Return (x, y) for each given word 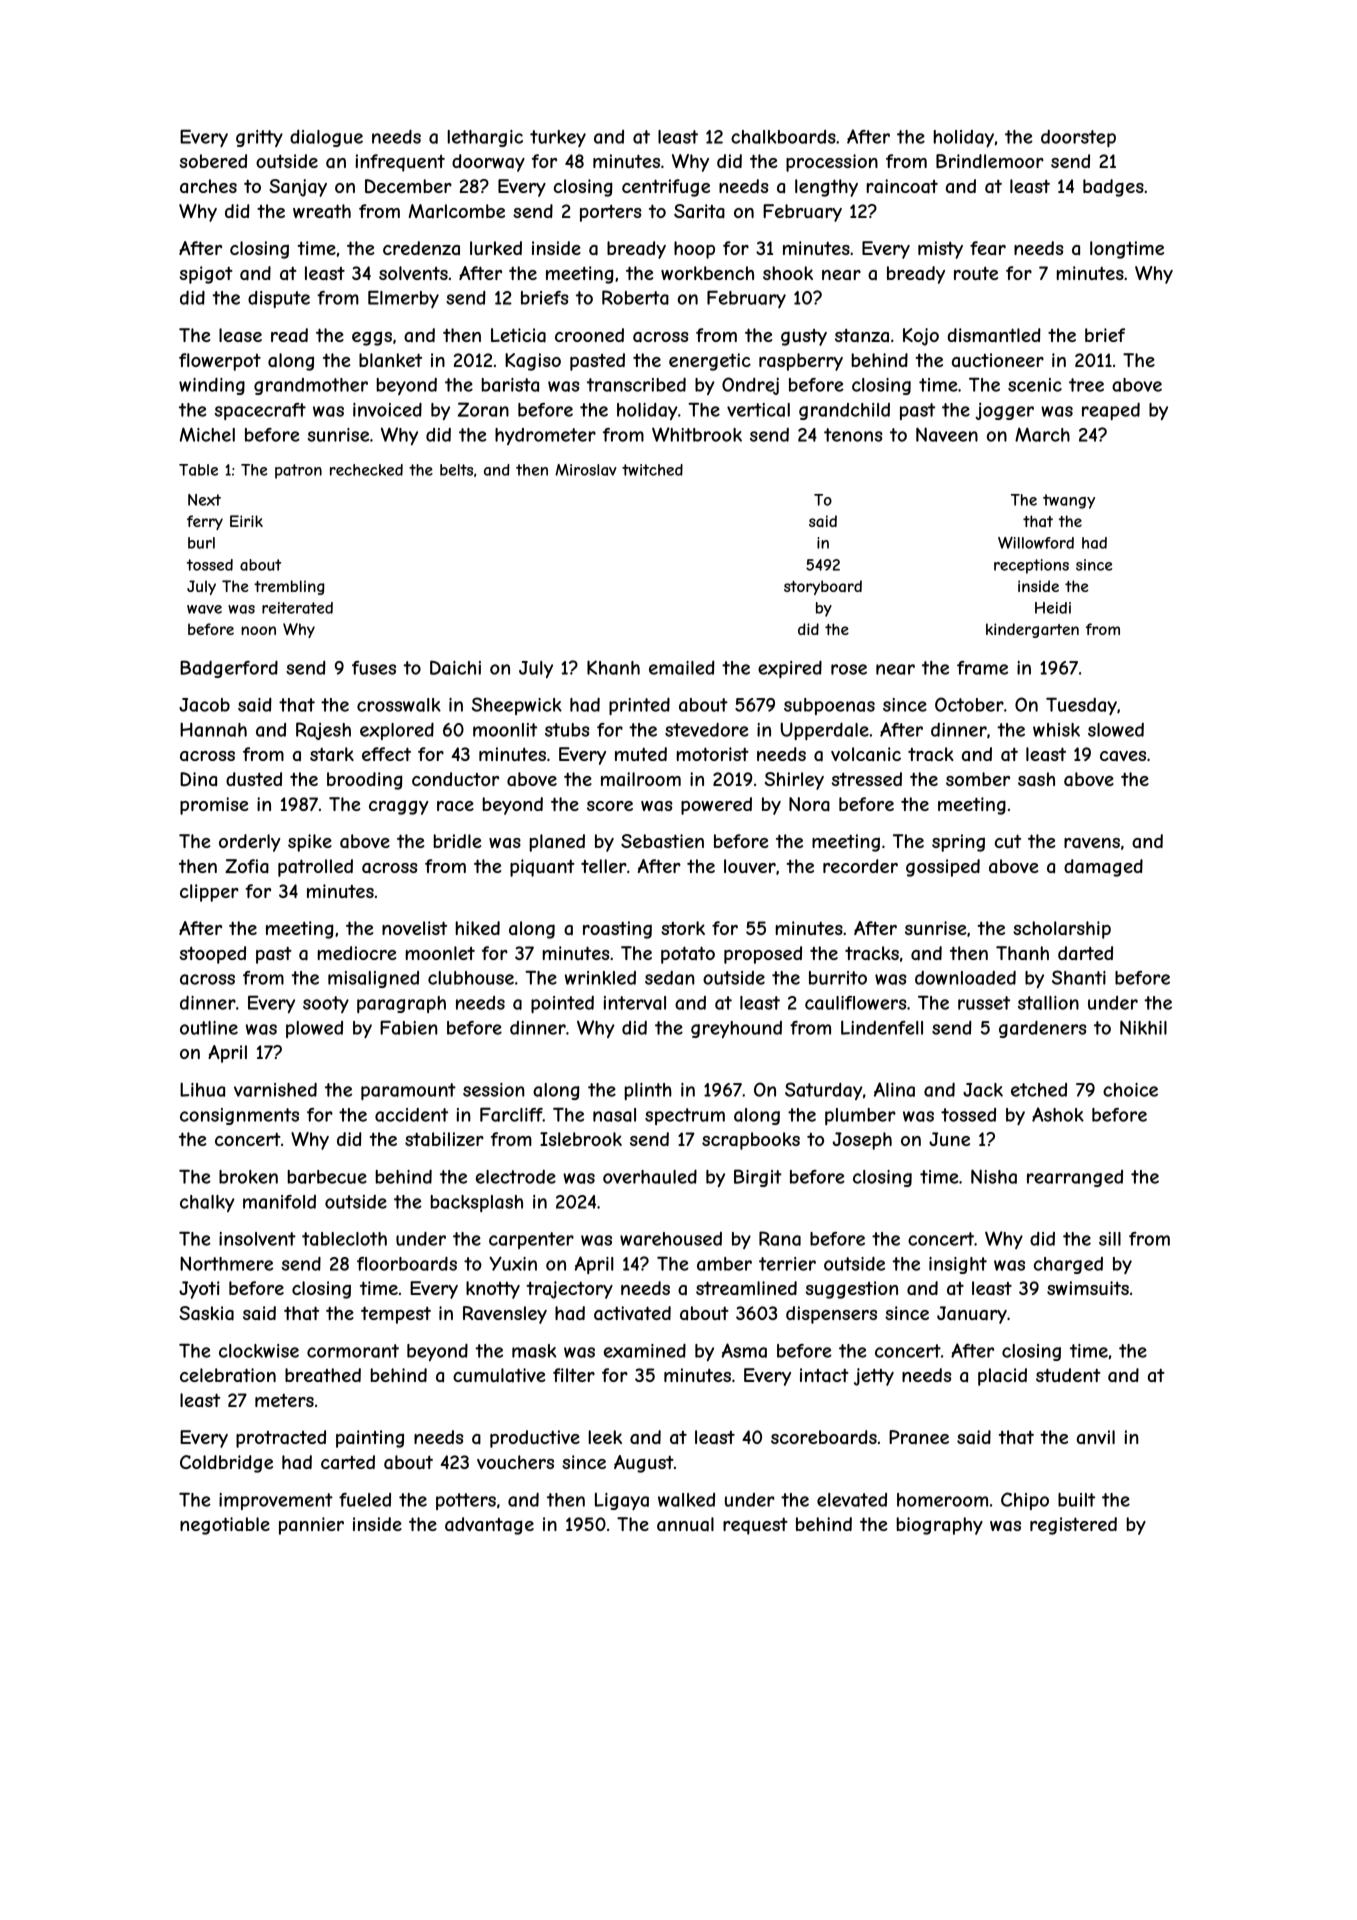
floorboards (407, 1263)
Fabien (409, 1027)
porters (611, 213)
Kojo (921, 337)
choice (1130, 1090)
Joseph (862, 1141)
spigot (206, 275)
